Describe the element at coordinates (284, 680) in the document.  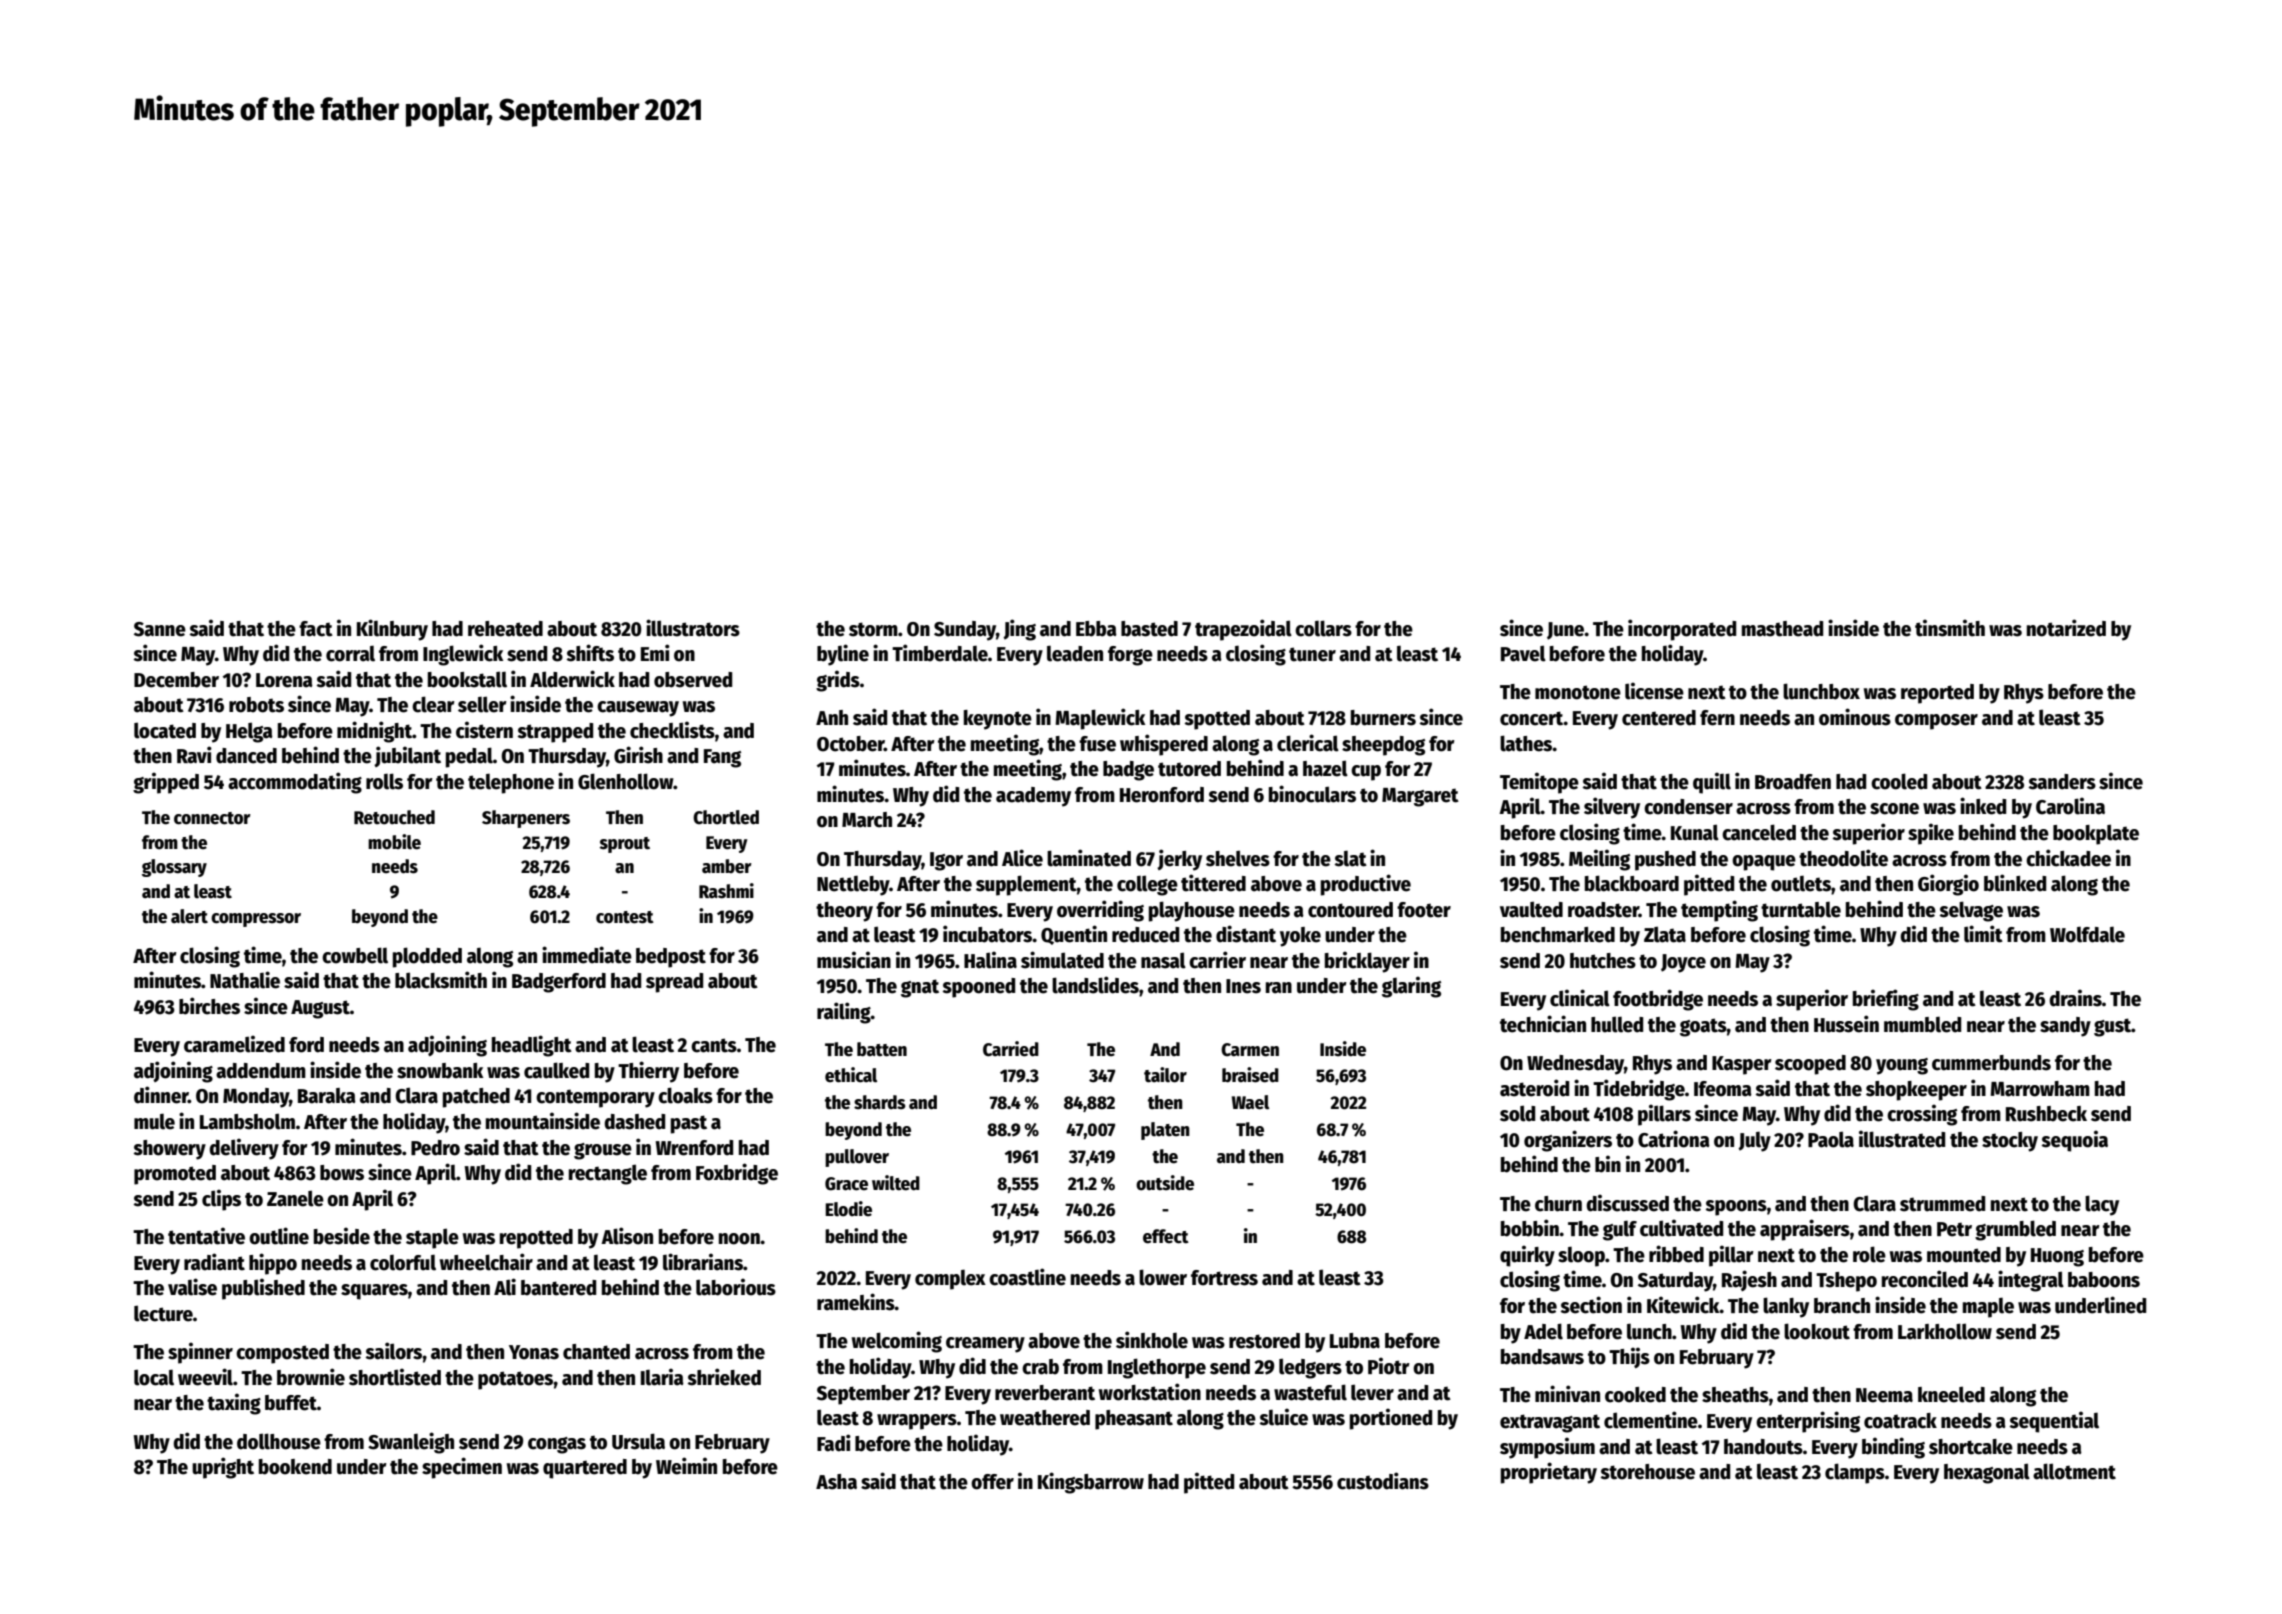
I see `Lorena` at that location.
